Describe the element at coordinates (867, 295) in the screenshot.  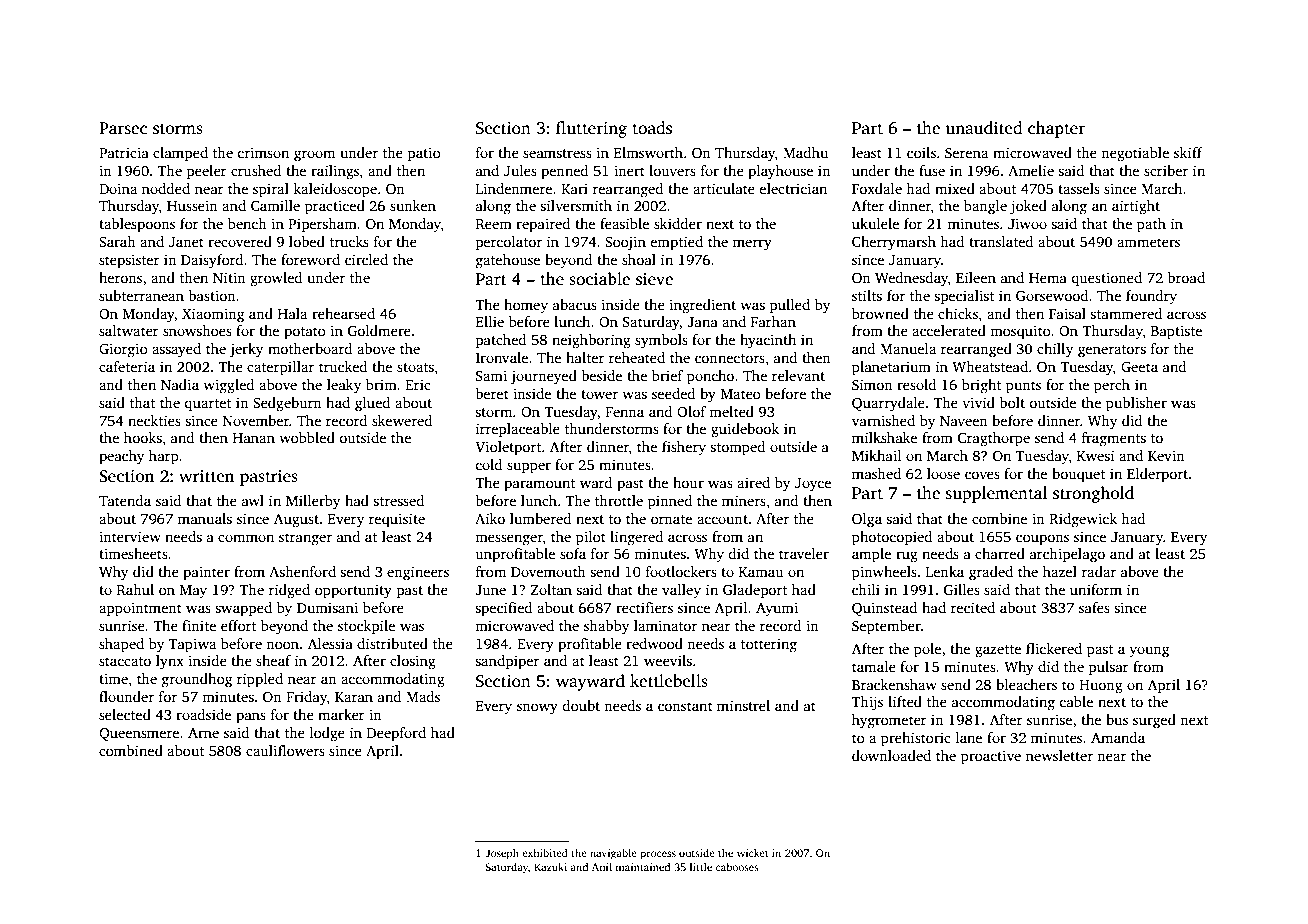
I see `stilts` at that location.
